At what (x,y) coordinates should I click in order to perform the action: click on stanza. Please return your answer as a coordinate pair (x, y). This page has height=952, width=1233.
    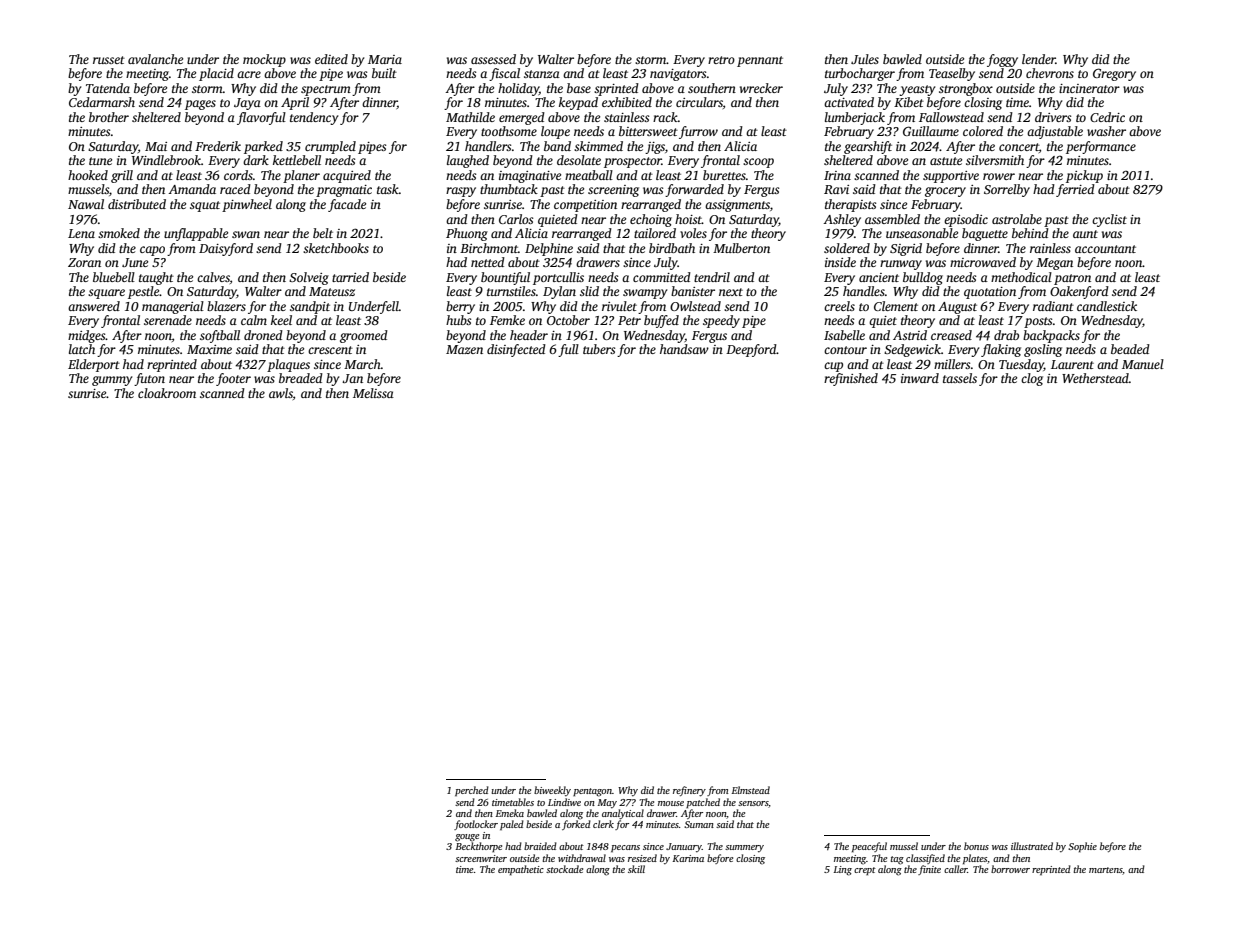
    Looking at the image, I should click on (542, 74).
